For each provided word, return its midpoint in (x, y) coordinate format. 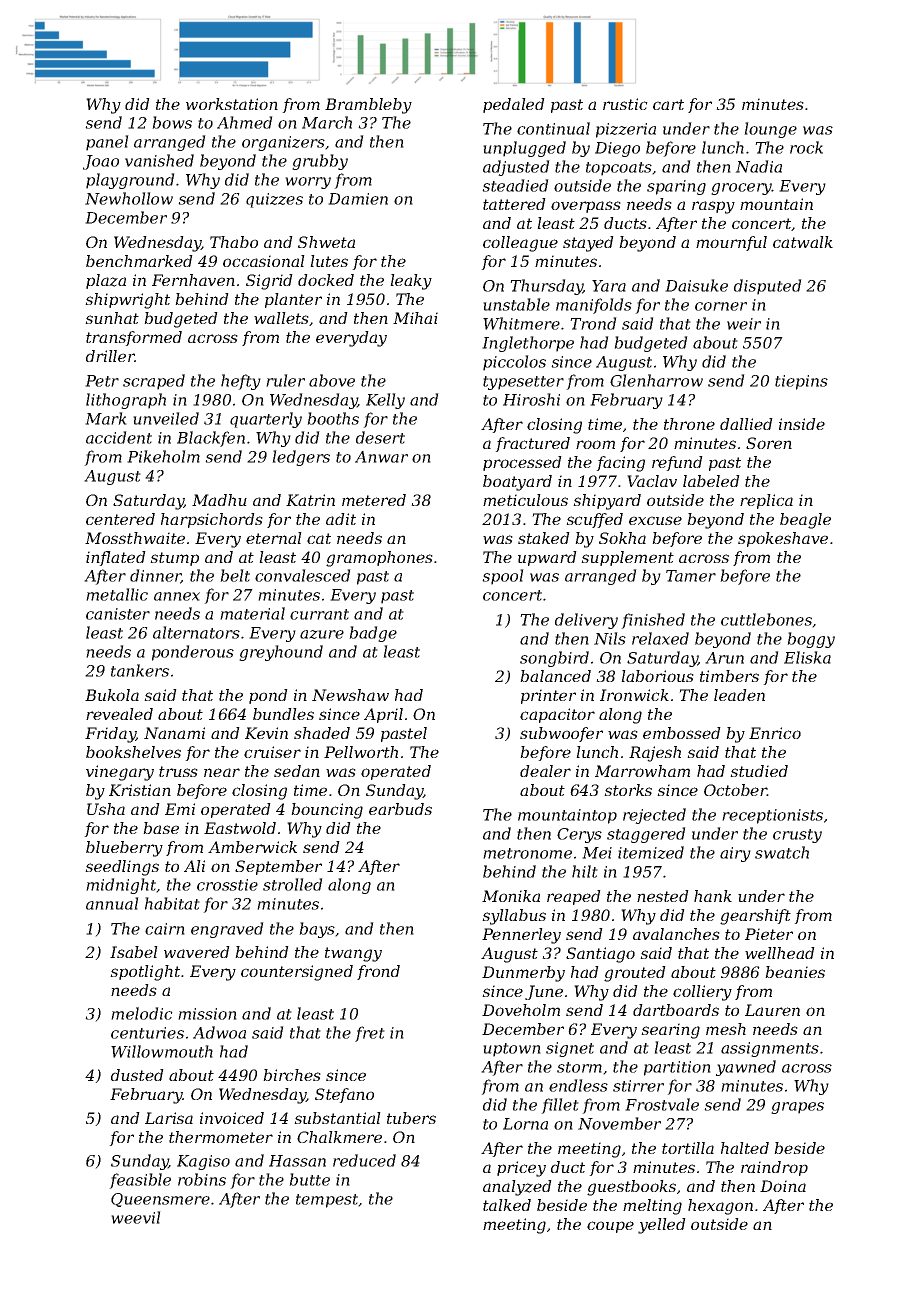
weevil (136, 1217)
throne (689, 424)
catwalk (803, 242)
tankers (140, 670)
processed (522, 463)
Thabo (234, 242)
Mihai (415, 318)
